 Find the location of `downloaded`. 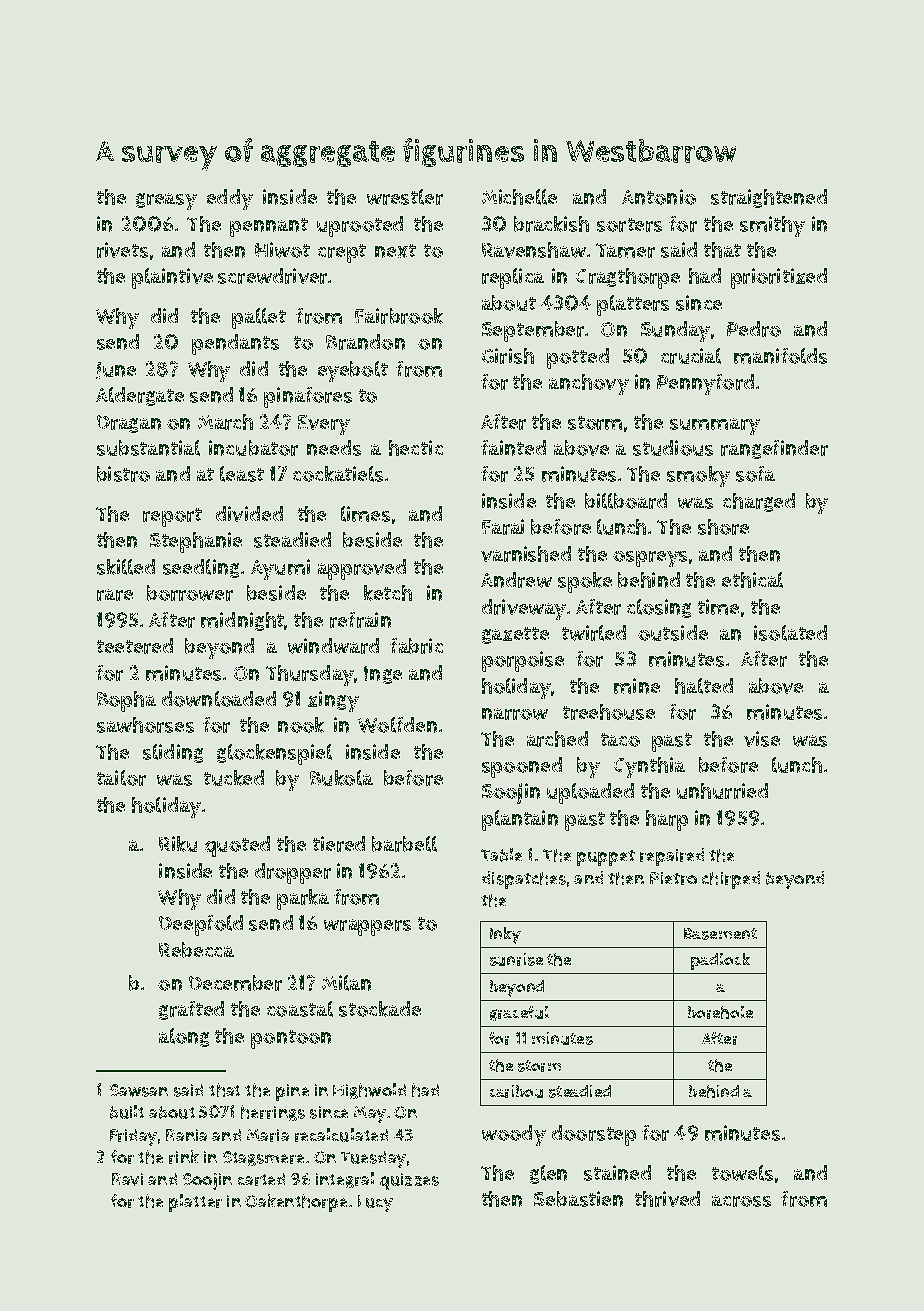

downloaded is located at coordinates (219, 699).
